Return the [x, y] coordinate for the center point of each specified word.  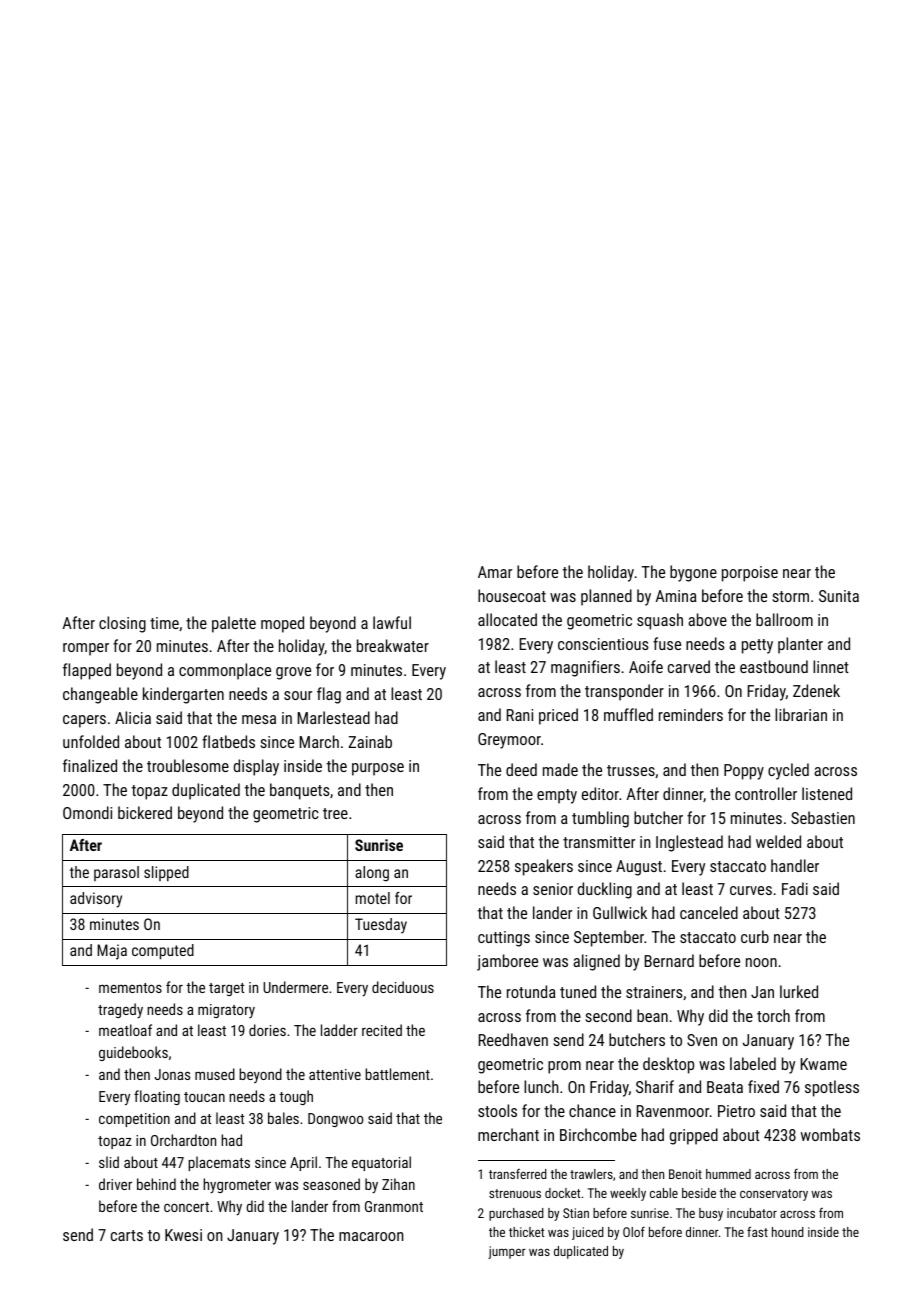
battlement [397, 1074]
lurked [799, 991]
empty [557, 796]
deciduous [403, 987]
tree [335, 813]
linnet [831, 666]
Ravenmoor [673, 1111]
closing [122, 624]
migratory [226, 1011]
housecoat [512, 595]
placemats [219, 1163]
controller [766, 793]
